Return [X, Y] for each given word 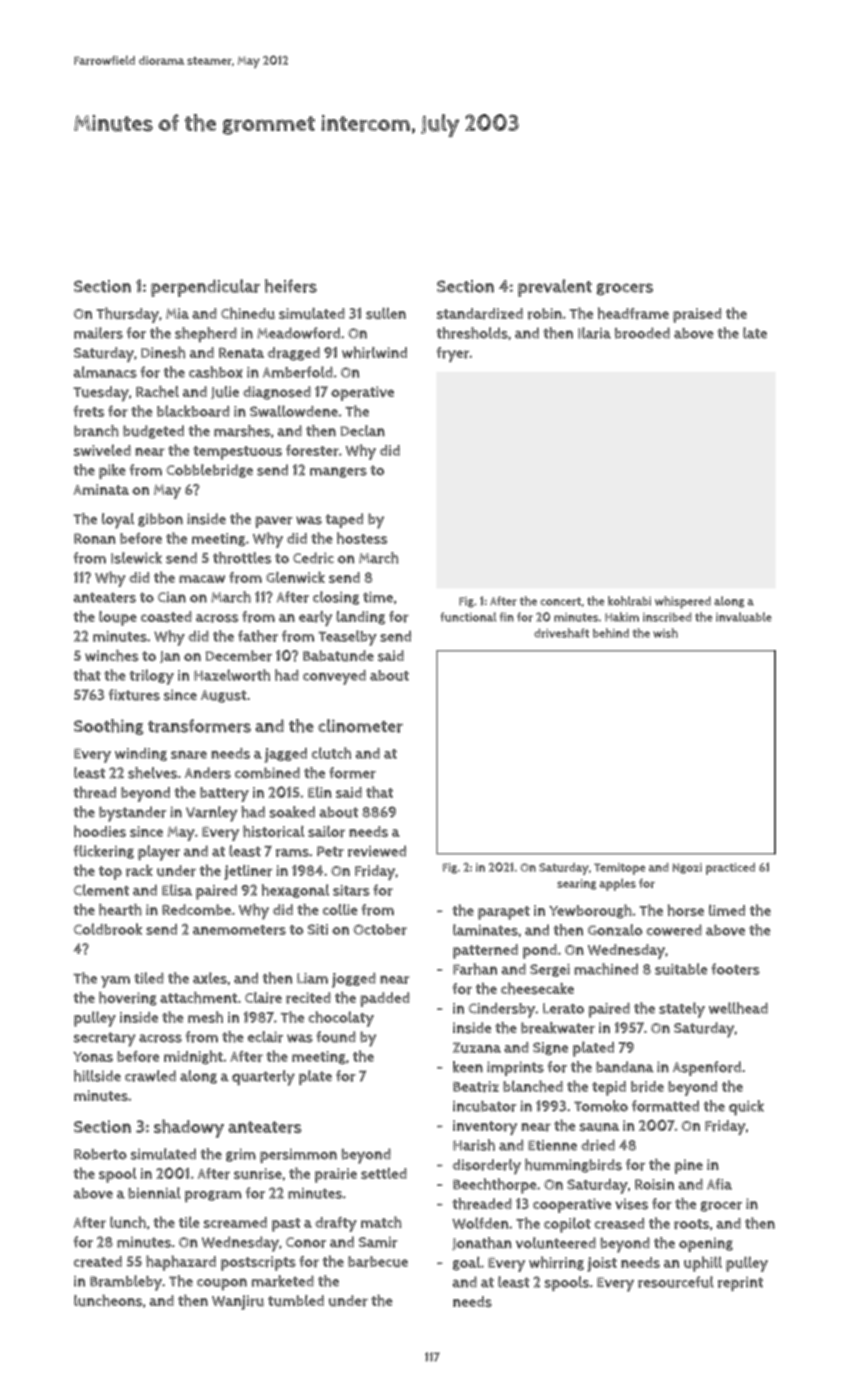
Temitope [619, 869]
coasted [166, 617]
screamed [235, 1222]
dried [598, 1145]
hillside [97, 1076]
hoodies [100, 831]
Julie [225, 392]
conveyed [334, 677]
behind [611, 633]
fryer [452, 354]
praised [697, 315]
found [336, 1037]
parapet [504, 913]
